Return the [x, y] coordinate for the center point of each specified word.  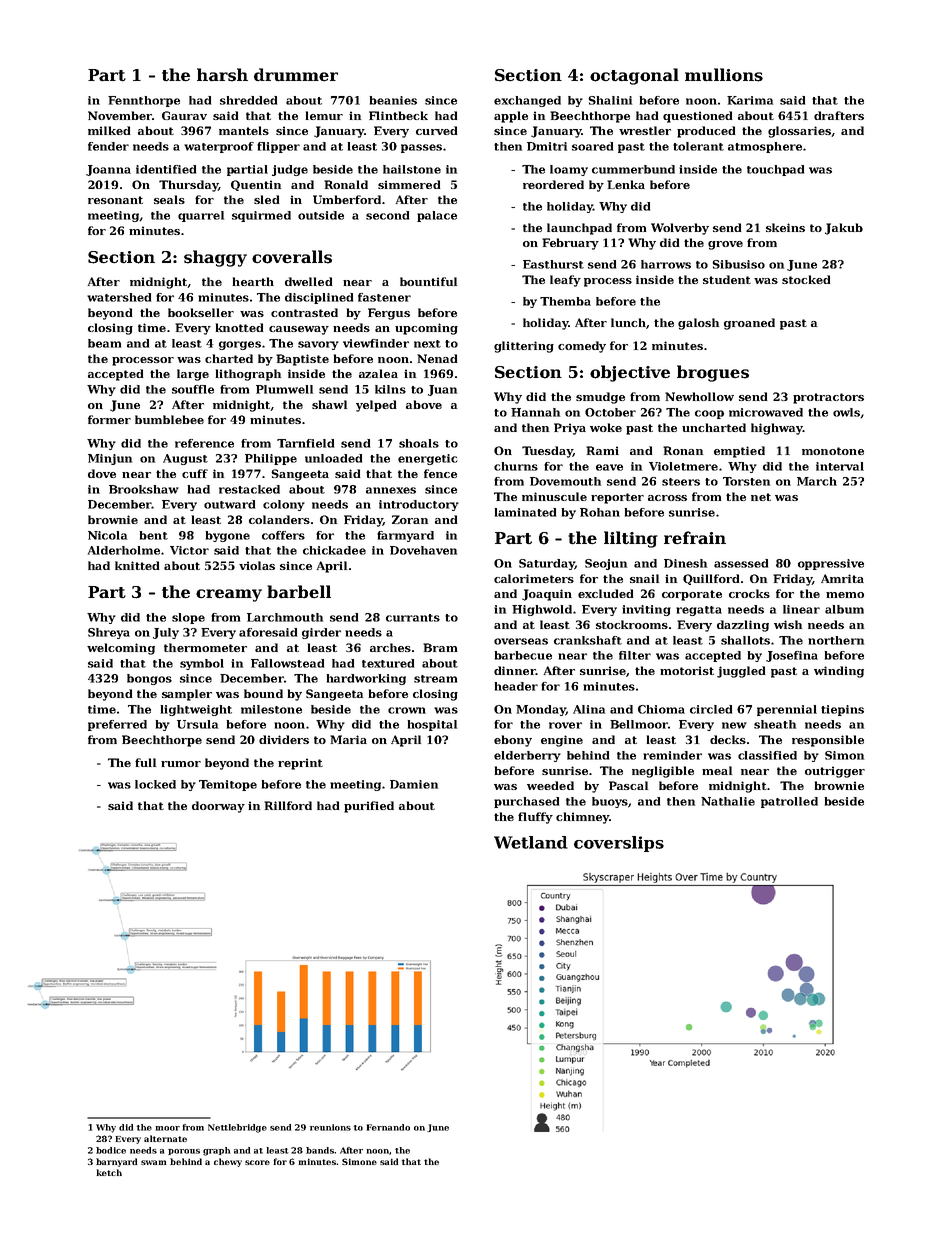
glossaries [799, 132]
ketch [109, 1172]
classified [767, 755]
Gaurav [184, 115]
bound [263, 693]
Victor [189, 550]
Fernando [388, 1127]
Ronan [683, 450]
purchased [526, 802]
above [424, 404]
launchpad [579, 229]
